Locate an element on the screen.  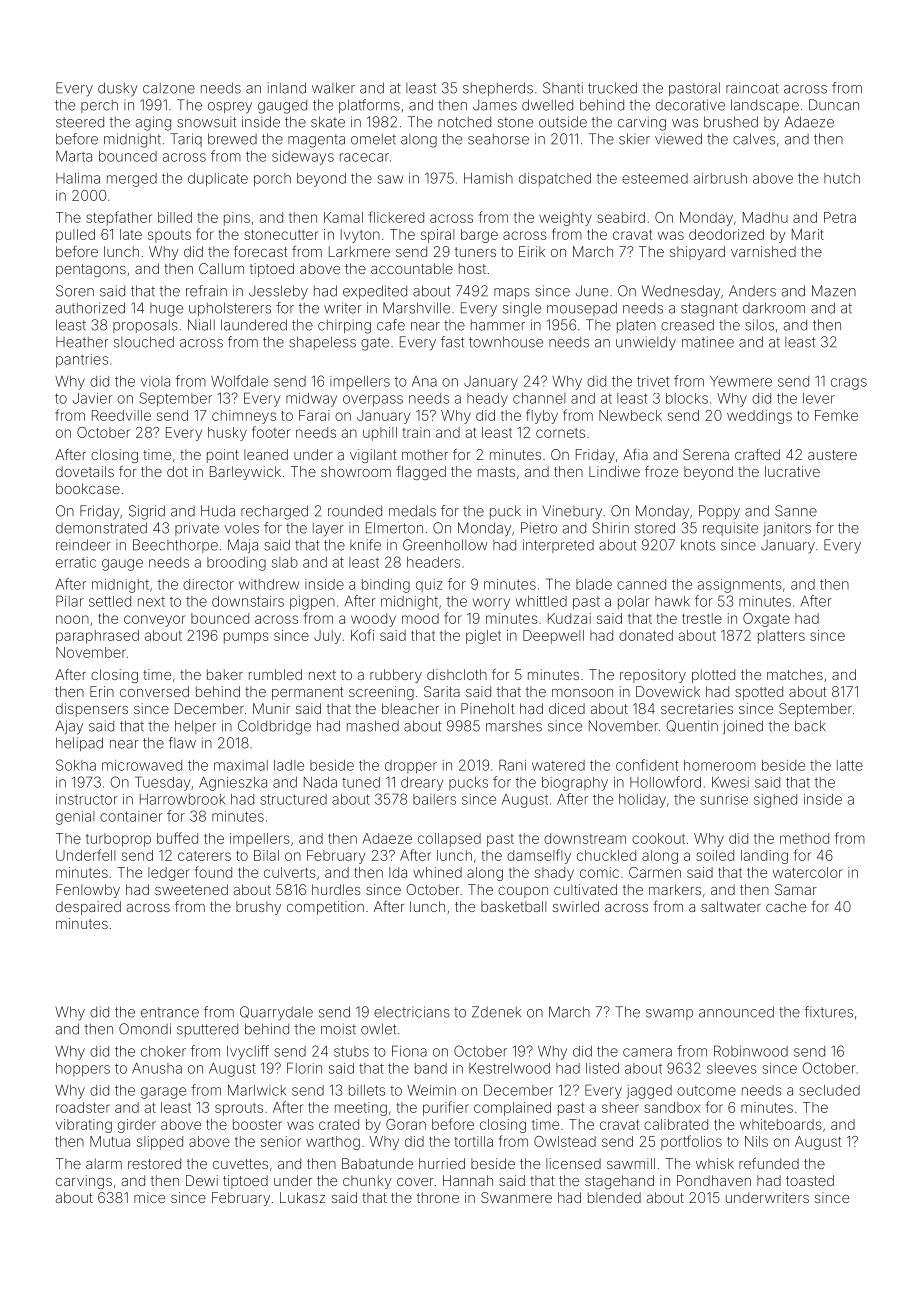
raincoat is located at coordinates (752, 88).
